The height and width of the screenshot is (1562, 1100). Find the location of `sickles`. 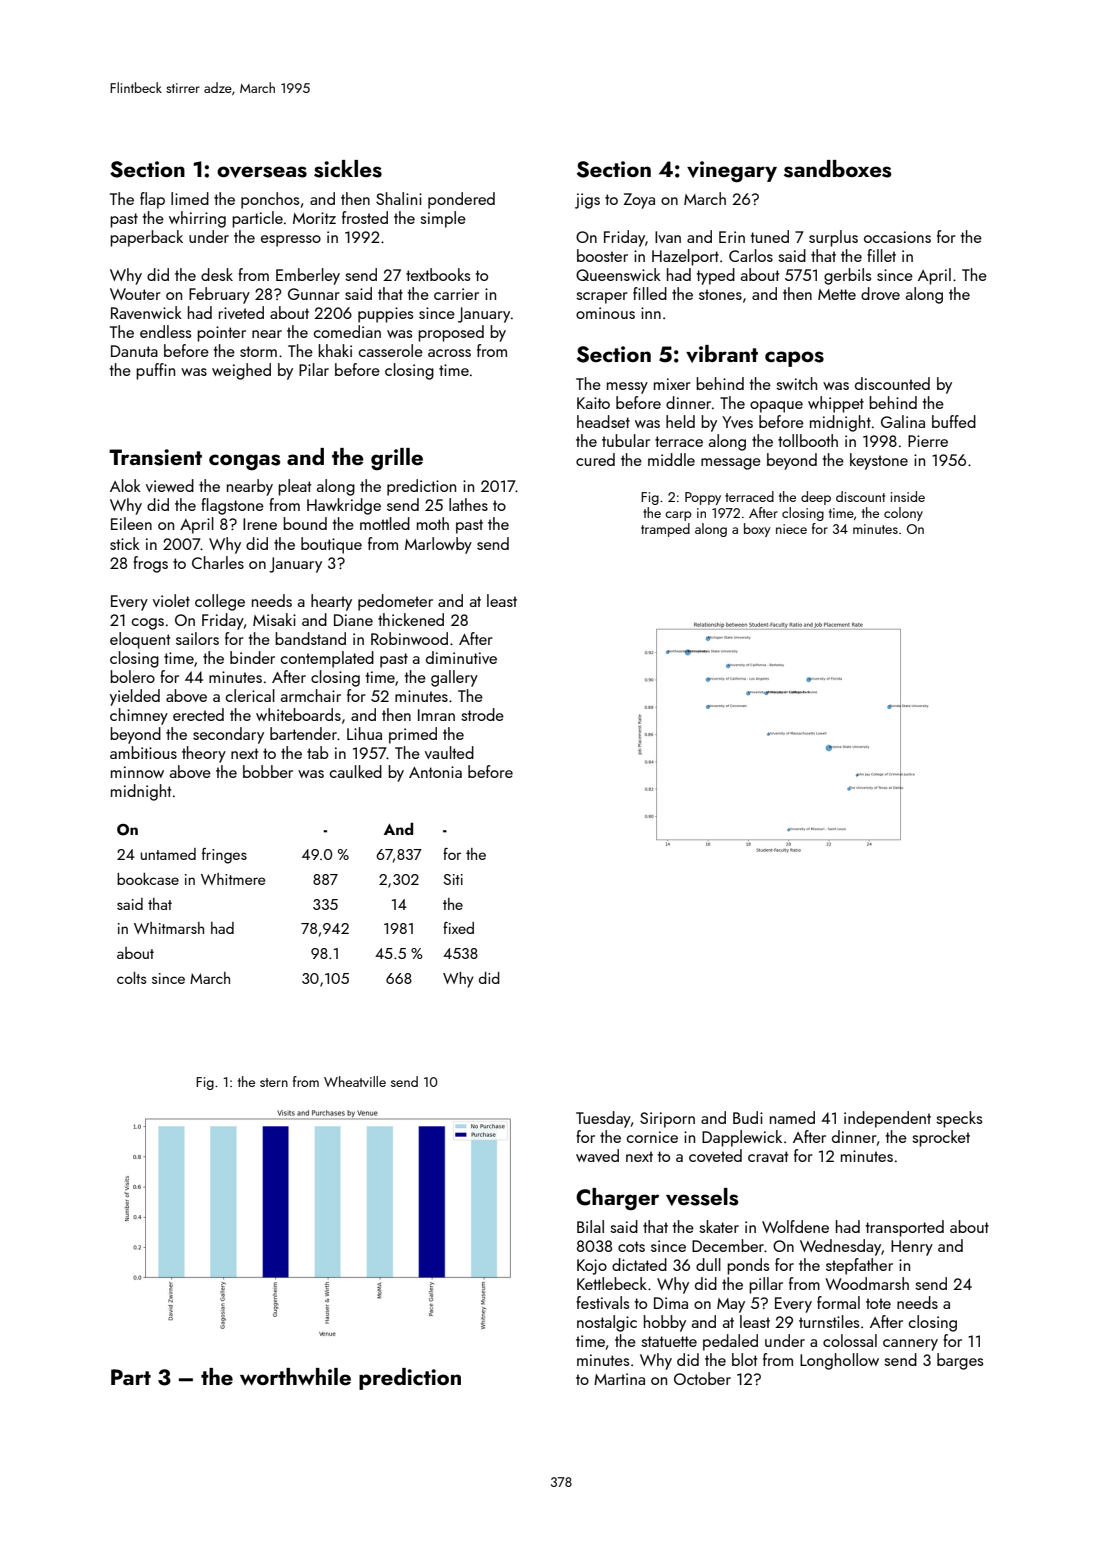

sickles is located at coordinates (348, 169).
